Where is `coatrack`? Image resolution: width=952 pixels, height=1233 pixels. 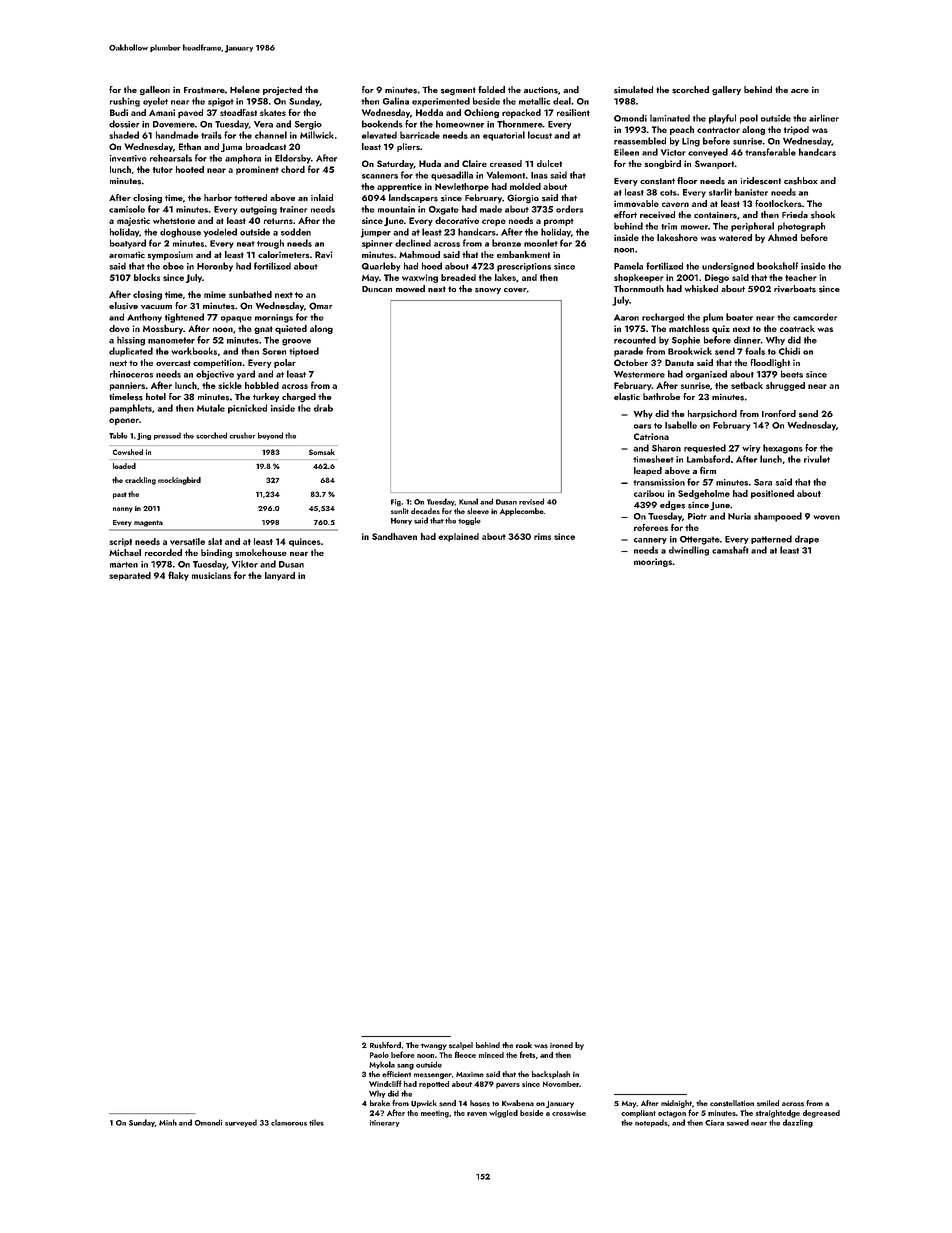
coatrack is located at coordinates (797, 328).
